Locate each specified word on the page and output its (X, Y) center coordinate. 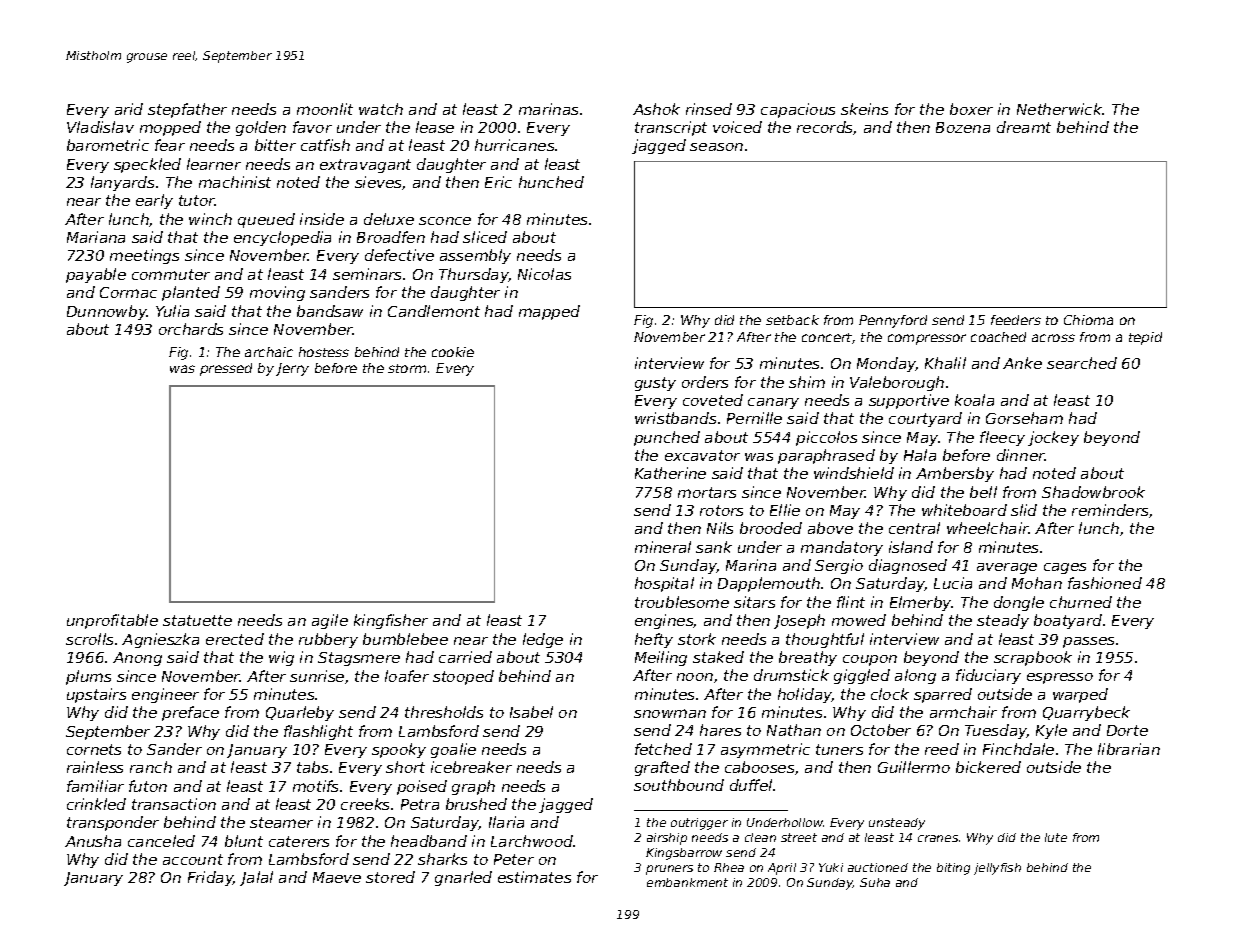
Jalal (256, 878)
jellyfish (997, 869)
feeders (1016, 320)
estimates (534, 877)
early (154, 201)
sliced (485, 237)
